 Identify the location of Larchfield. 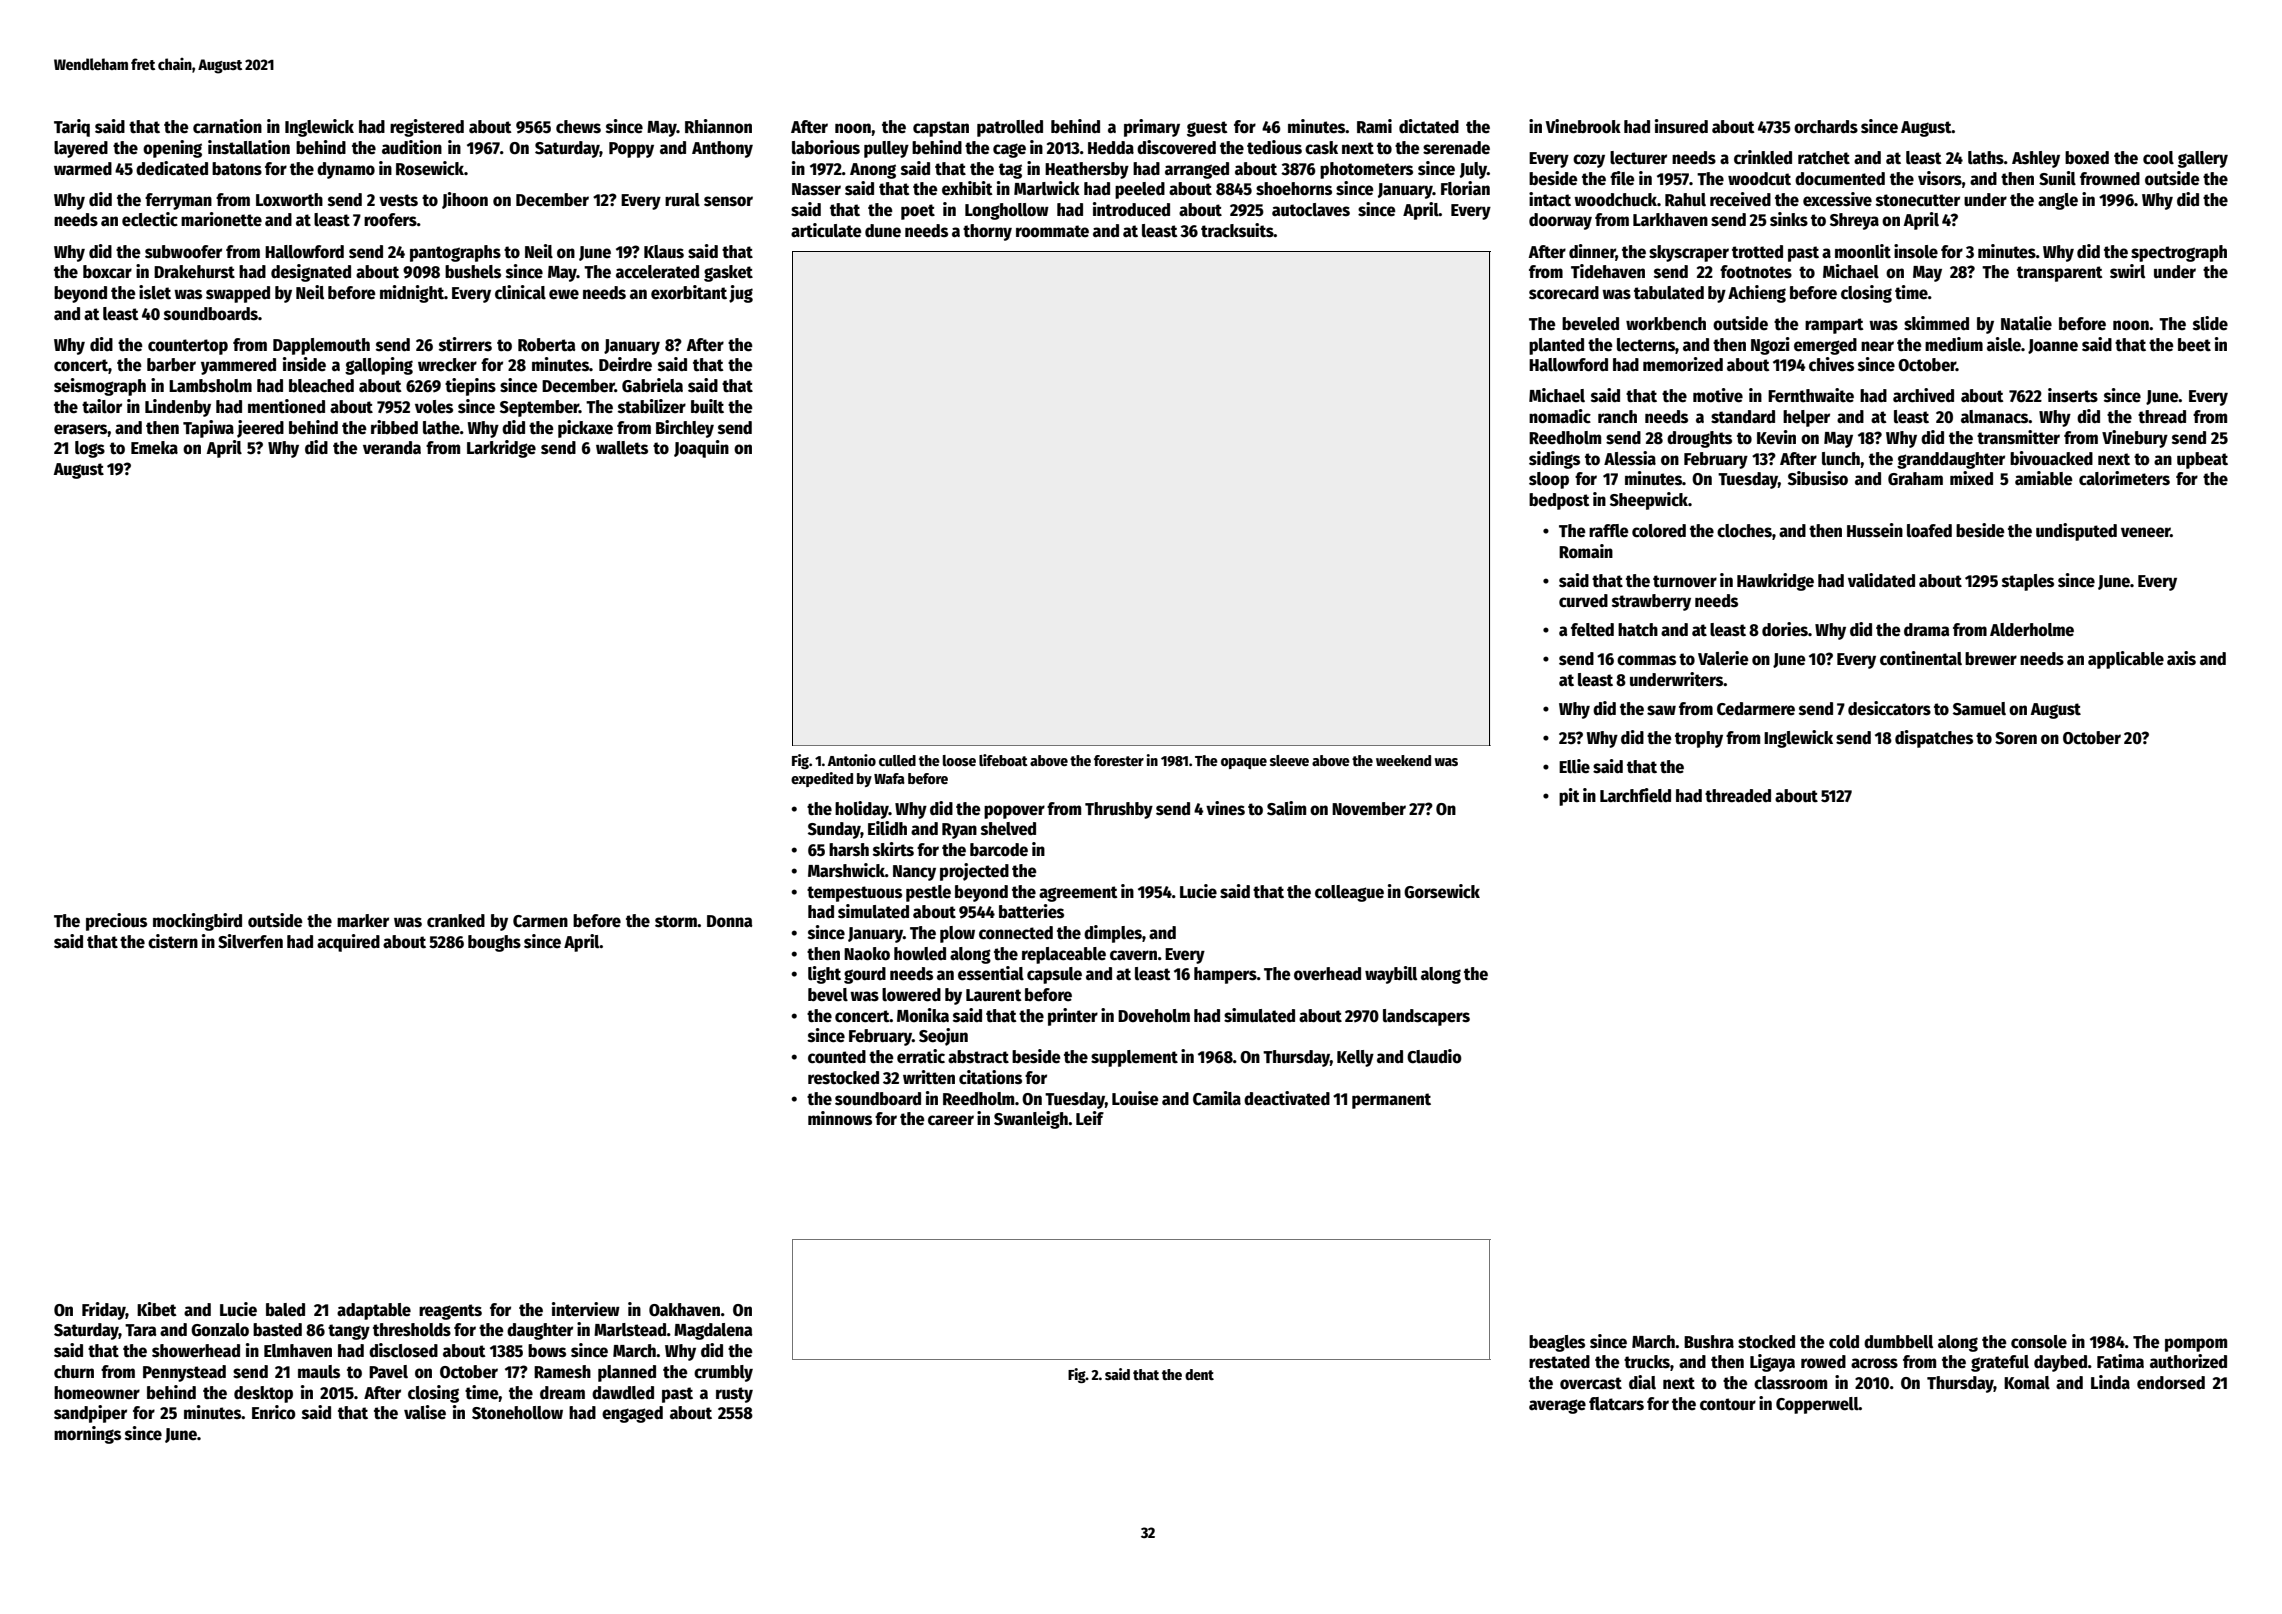
(1635, 795).
